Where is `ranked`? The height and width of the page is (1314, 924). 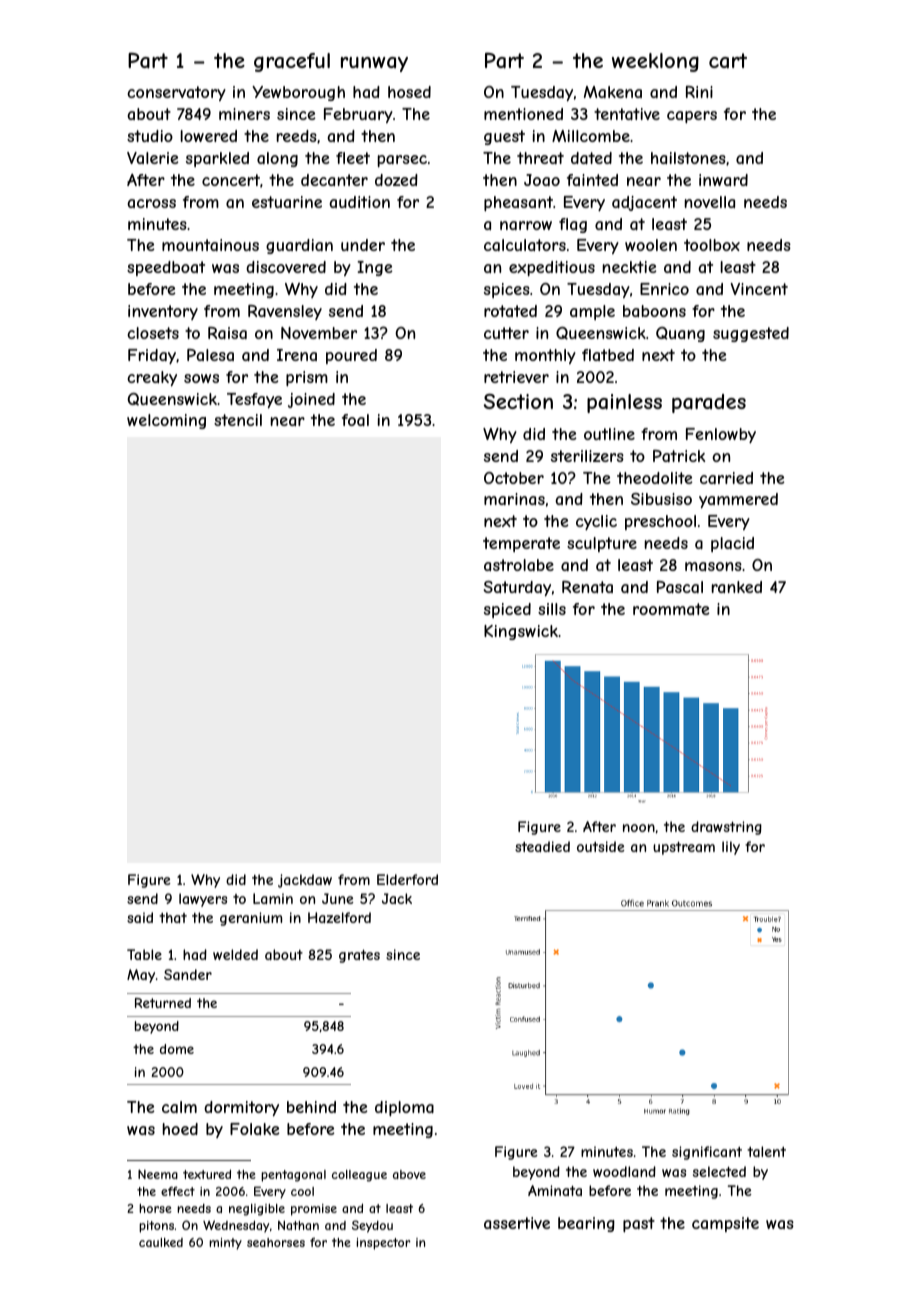
ranked is located at coordinates (737, 587).
